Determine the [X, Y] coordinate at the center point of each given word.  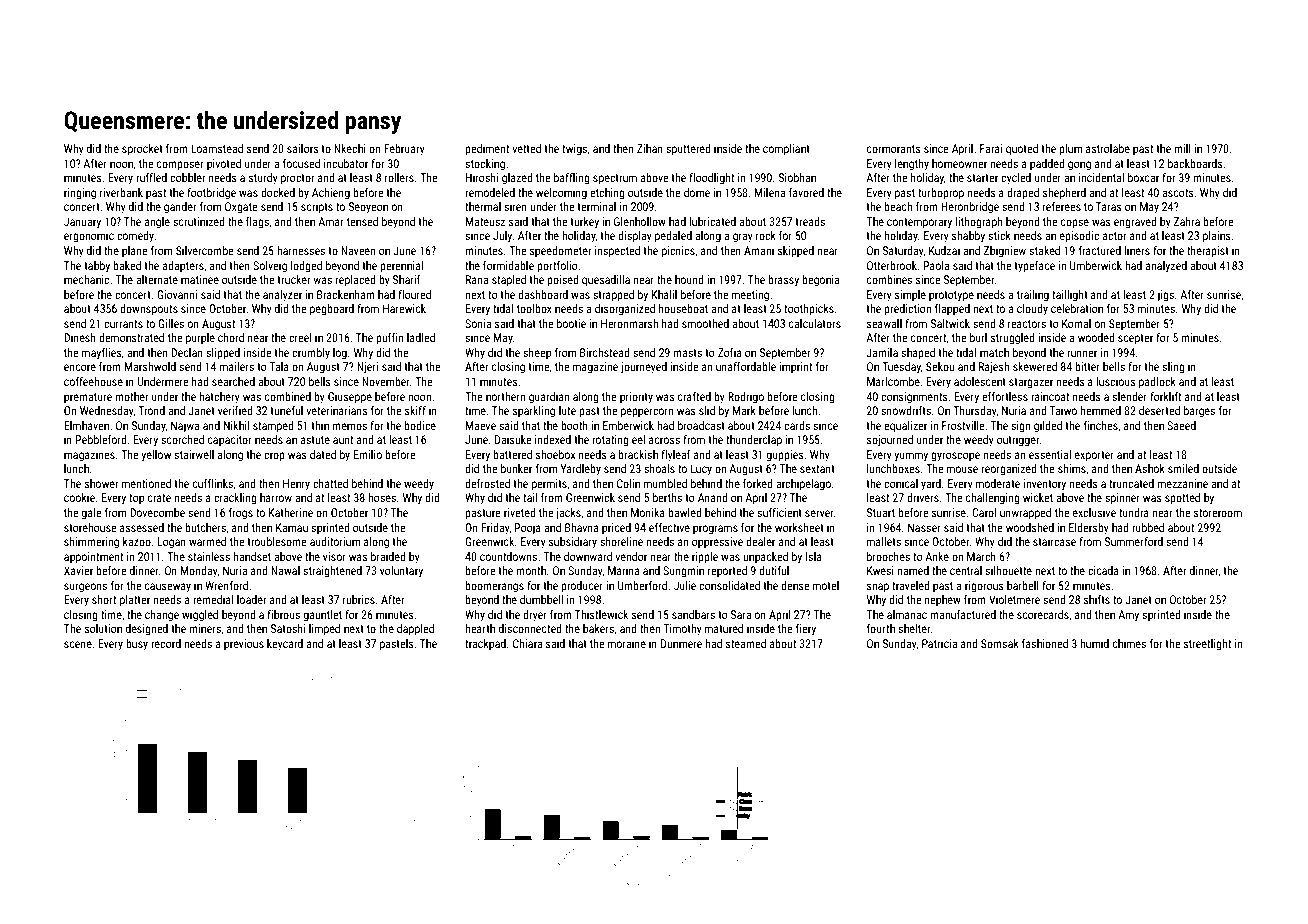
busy [137, 645]
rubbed [1148, 527]
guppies [785, 456]
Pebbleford [101, 439]
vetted [527, 148]
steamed [746, 643]
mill [1182, 148]
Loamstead [217, 148]
